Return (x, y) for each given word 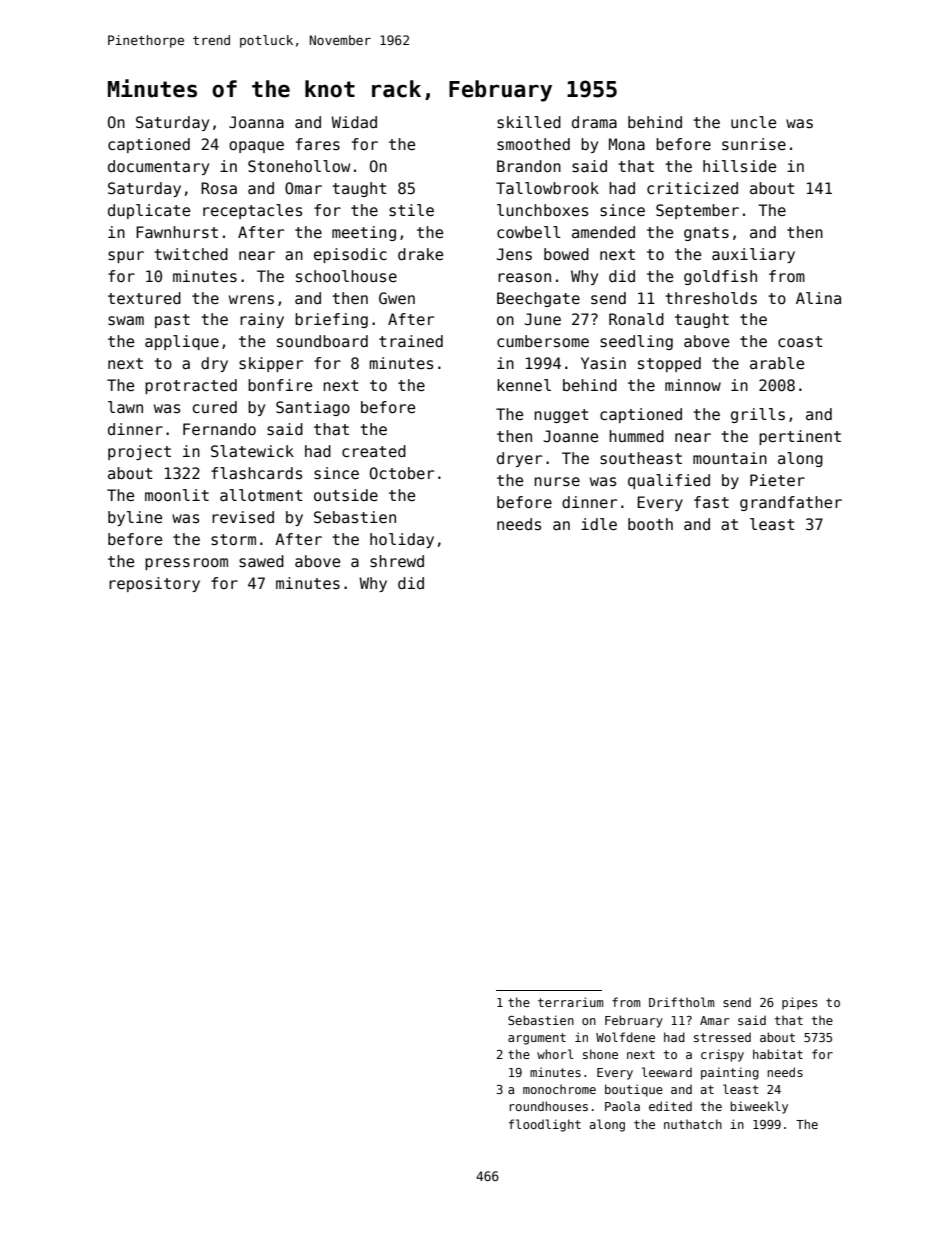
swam (126, 321)
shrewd (397, 561)
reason (524, 278)
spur (126, 257)
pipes (799, 1003)
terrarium (570, 1002)
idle (599, 524)
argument (537, 1039)
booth (650, 524)
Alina (818, 298)
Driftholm (681, 1002)
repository (154, 584)
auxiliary (753, 255)
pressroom (186, 564)
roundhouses (548, 1106)
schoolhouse (346, 276)
